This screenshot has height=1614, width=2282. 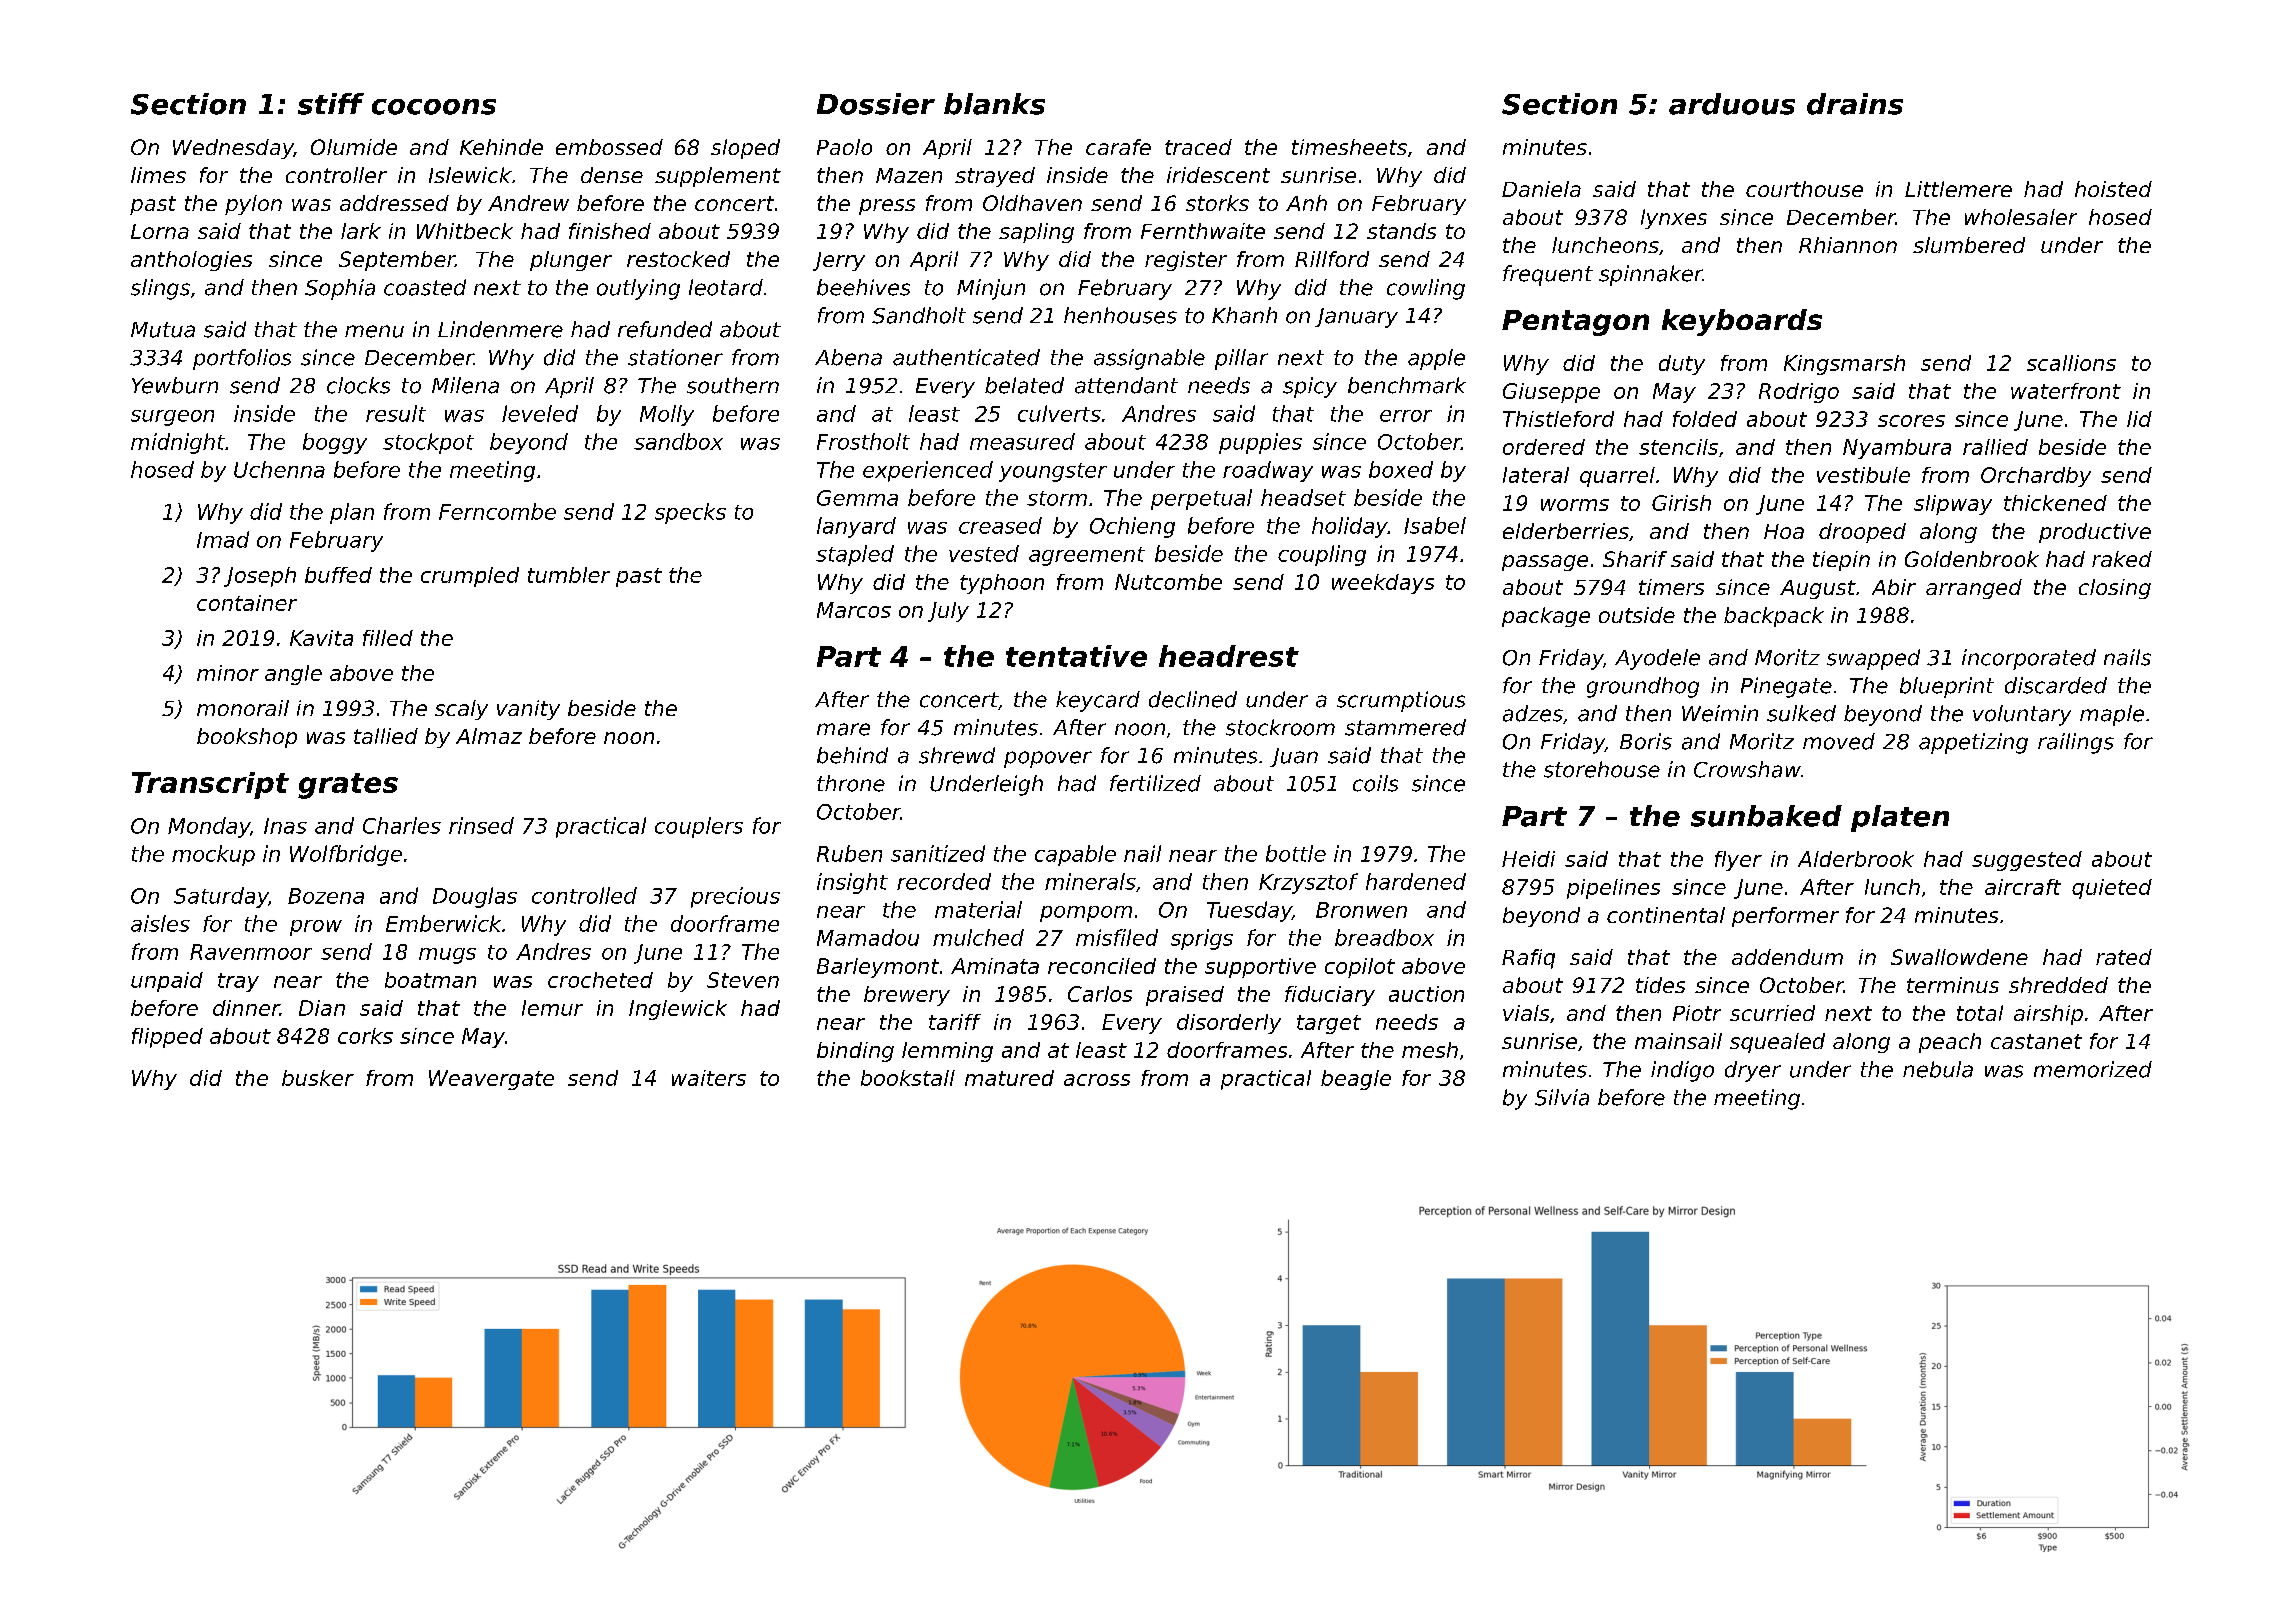 What do you see at coordinates (470, 577) in the screenshot?
I see `crumpled` at bounding box center [470, 577].
